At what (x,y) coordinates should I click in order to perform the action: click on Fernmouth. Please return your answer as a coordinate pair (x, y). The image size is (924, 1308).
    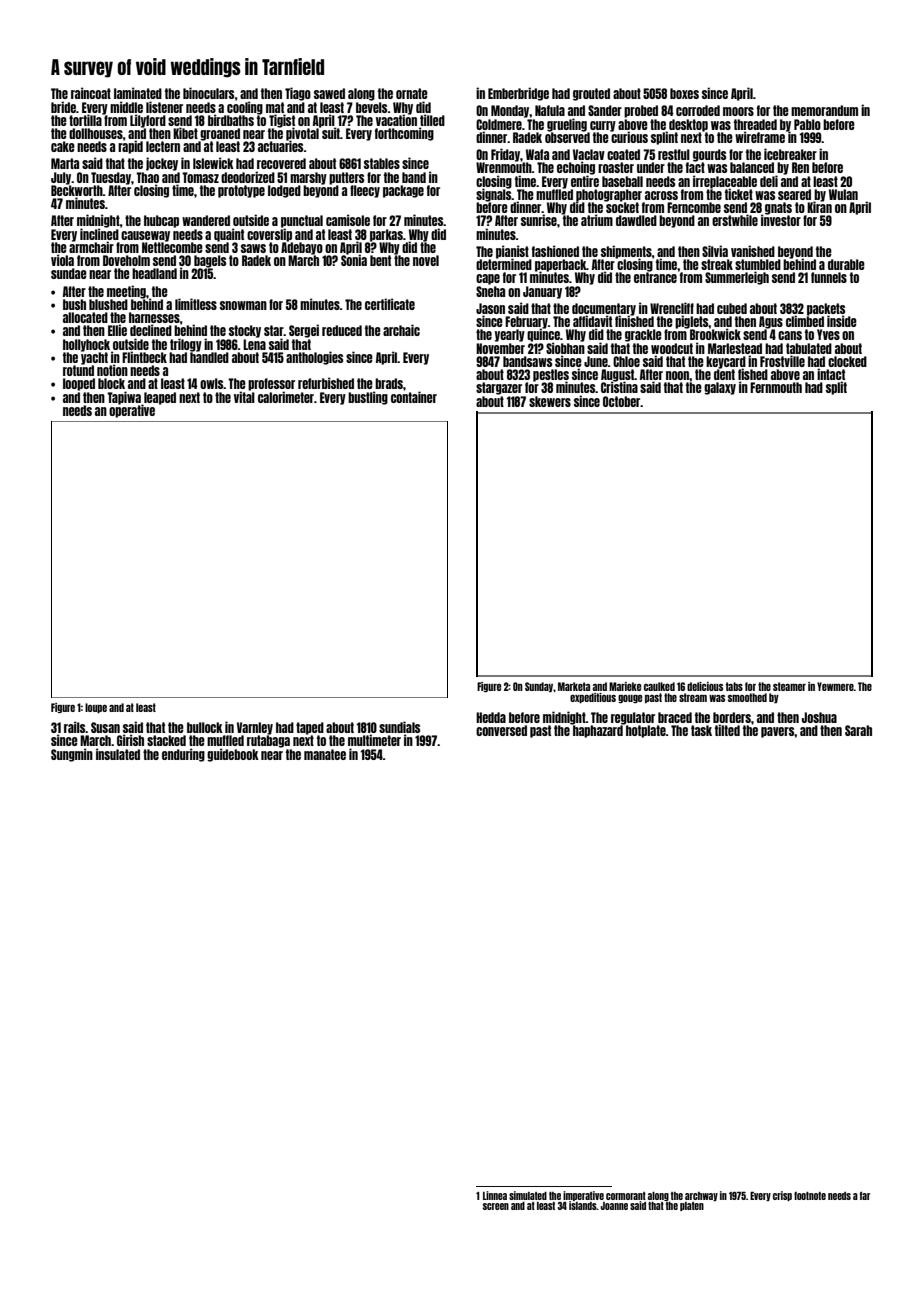
    Looking at the image, I should click on (776, 387).
